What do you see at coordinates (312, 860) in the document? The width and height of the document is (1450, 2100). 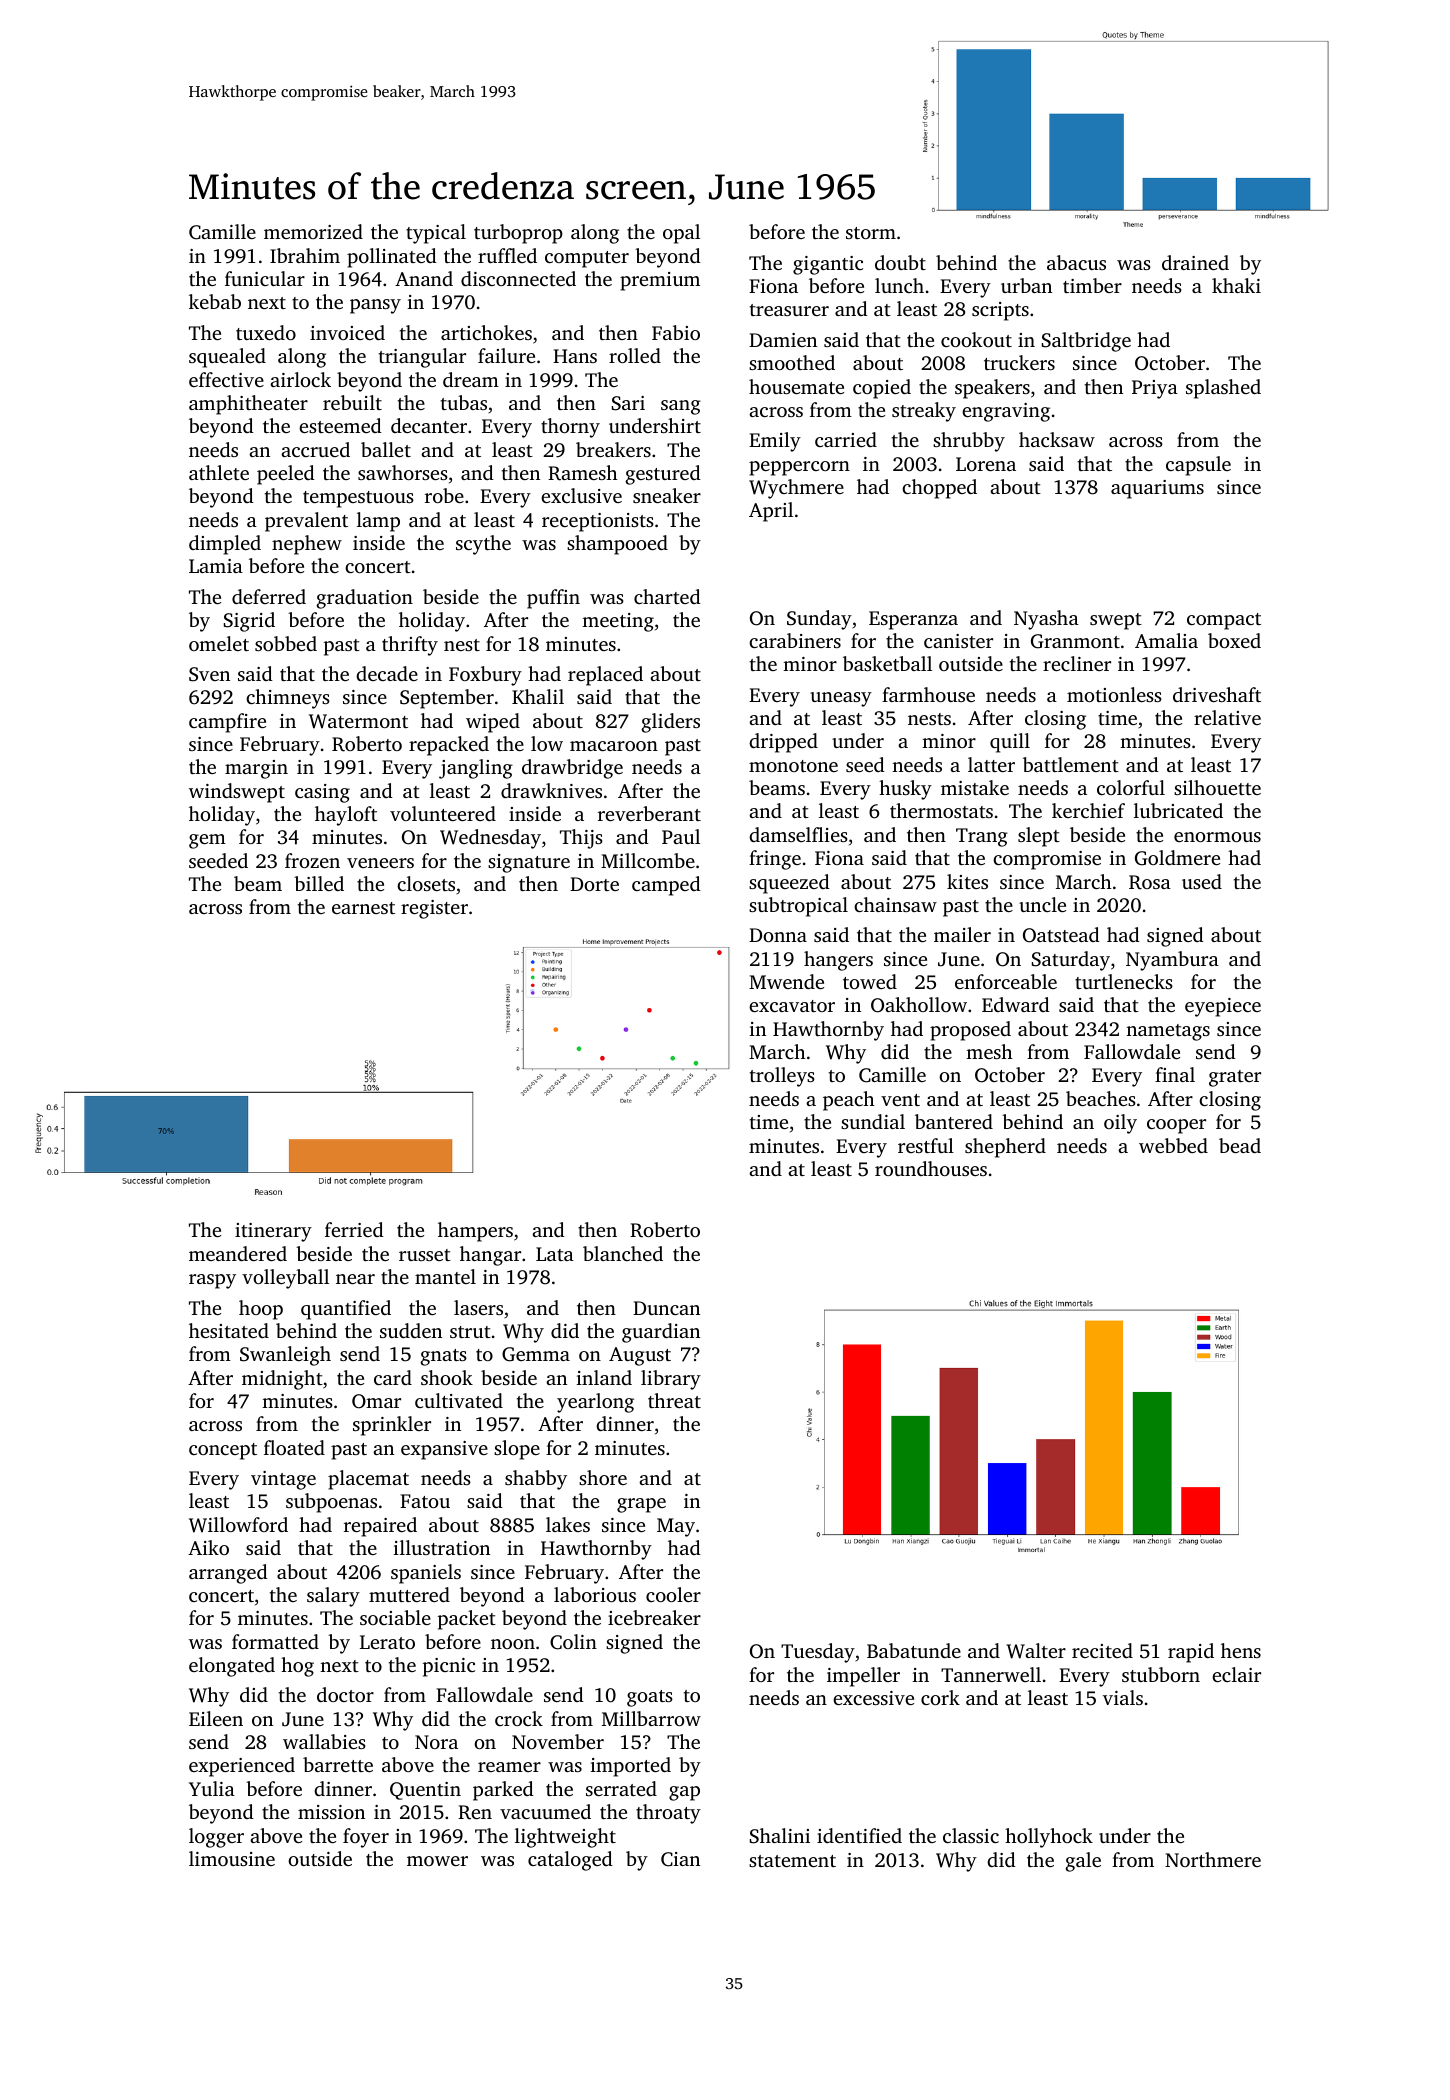 I see `frozen` at bounding box center [312, 860].
